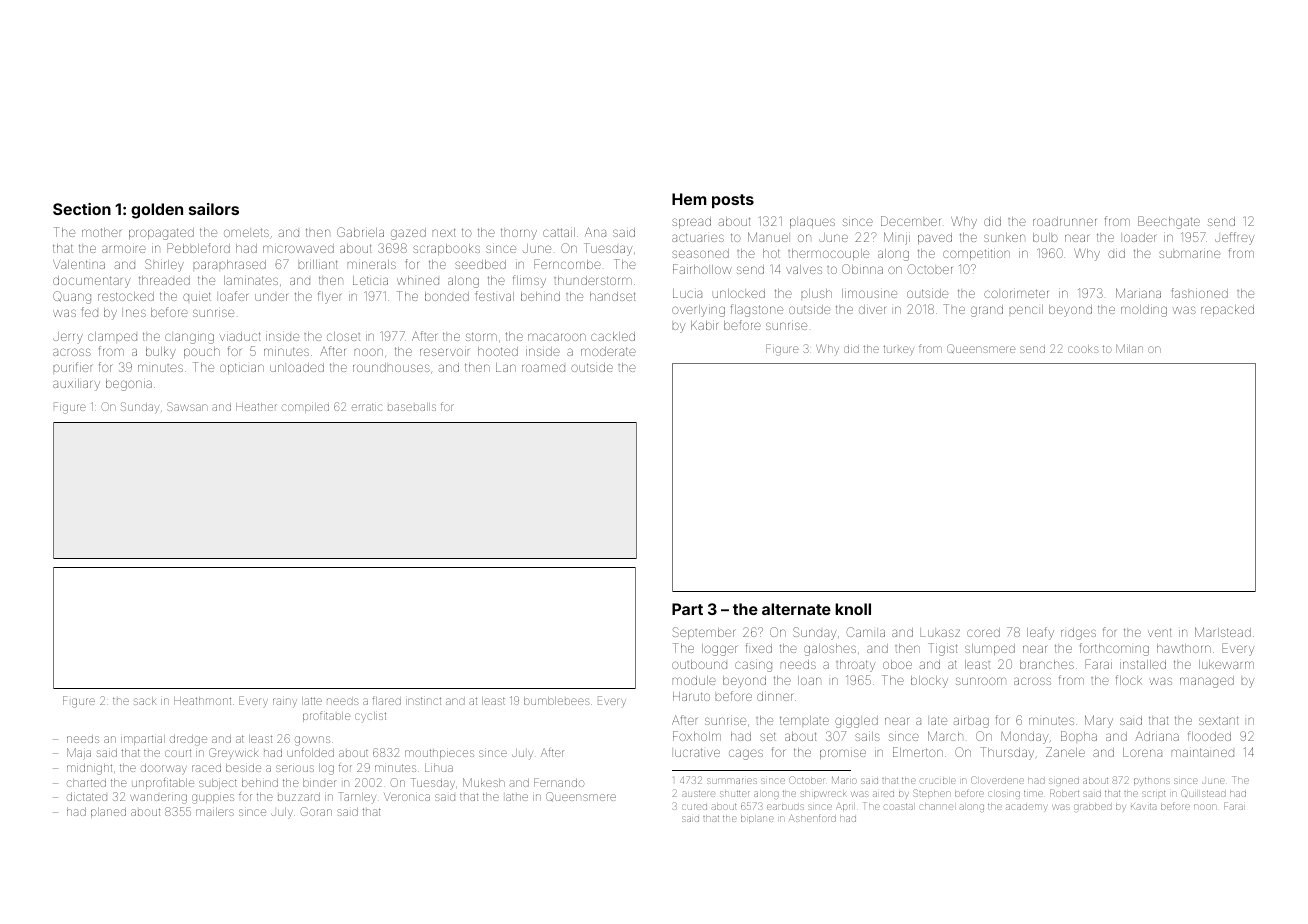 This screenshot has width=1308, height=924. Describe the element at coordinates (612, 296) in the screenshot. I see `handset` at that location.
